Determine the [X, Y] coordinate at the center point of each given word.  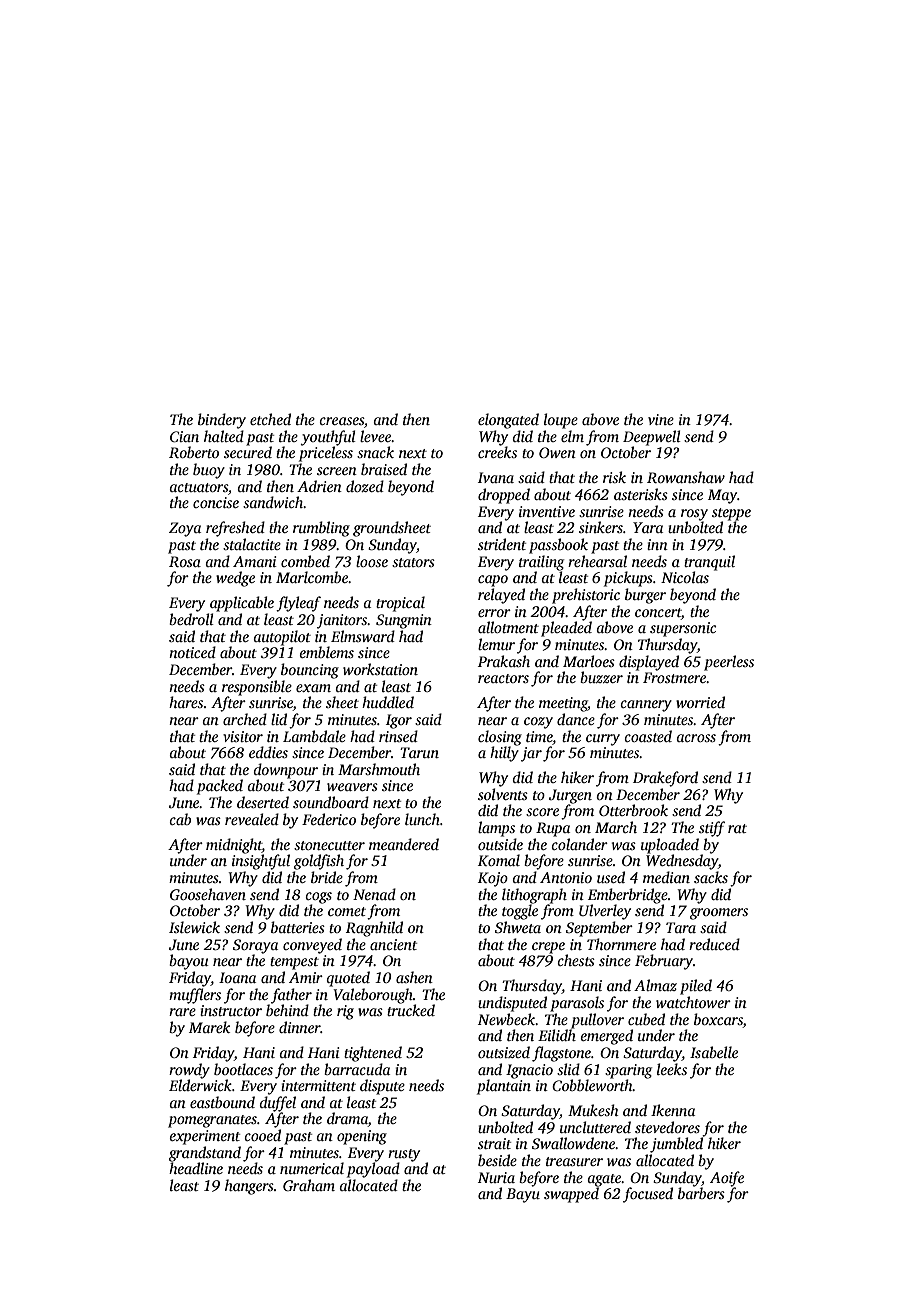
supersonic [683, 629]
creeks [497, 452]
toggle [520, 912]
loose [372, 561]
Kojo [493, 879]
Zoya [185, 529]
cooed [262, 1135]
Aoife [727, 1179]
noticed [192, 652]
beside [497, 1160]
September [599, 929]
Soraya [255, 946]
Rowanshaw [686, 477]
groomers [719, 914]
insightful [261, 862]
